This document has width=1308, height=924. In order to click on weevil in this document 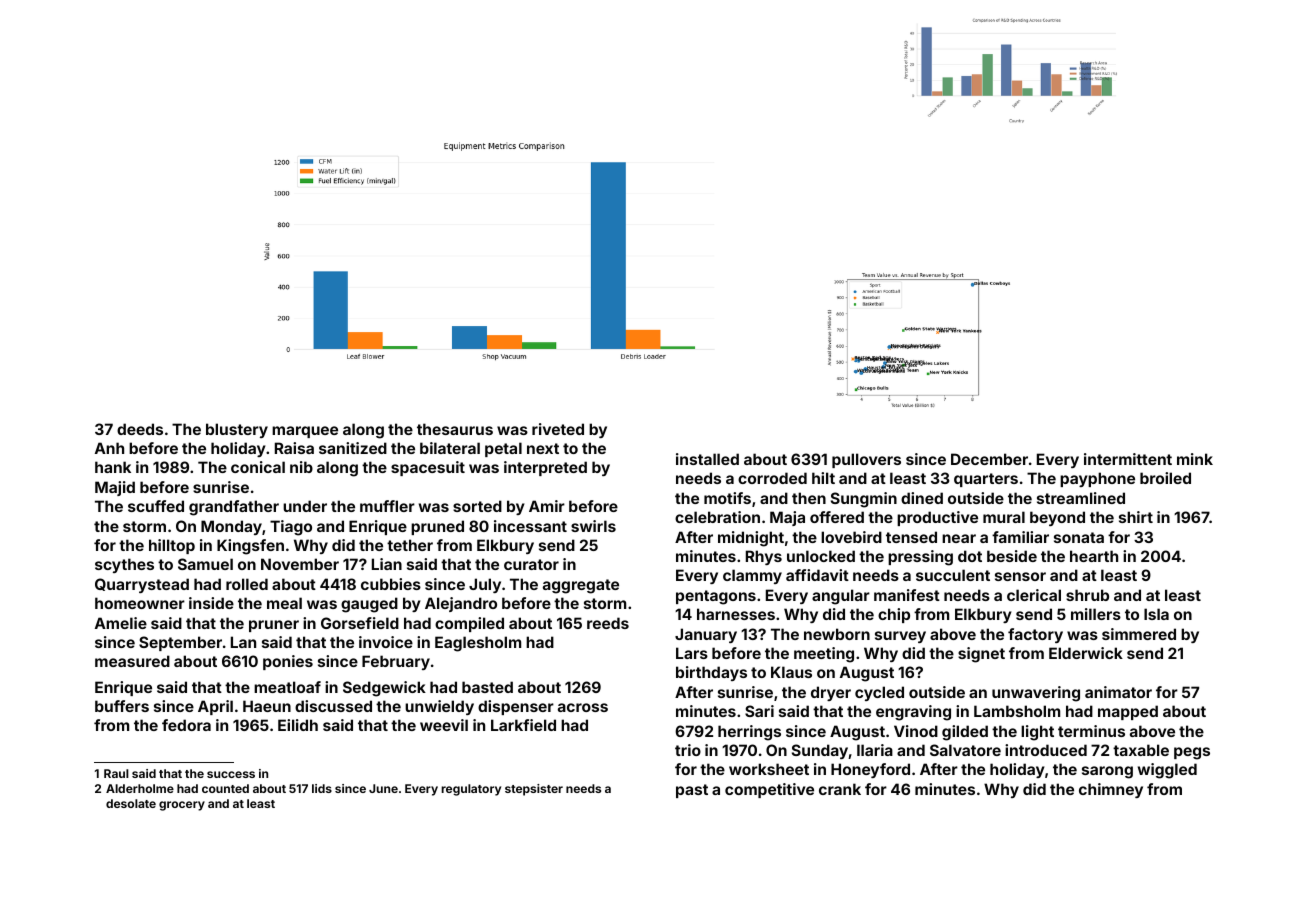, I will do `click(444, 725)`.
